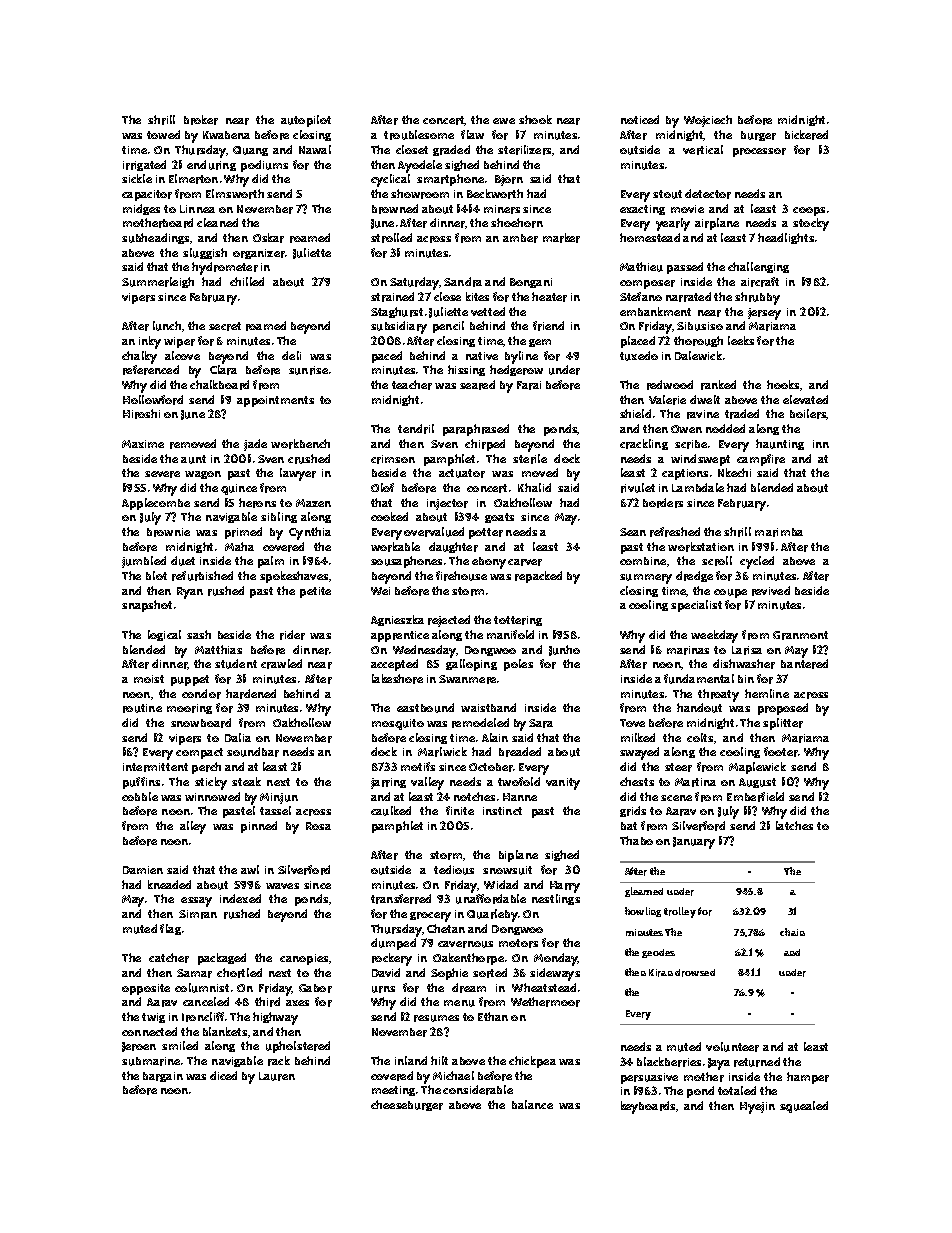 The image size is (952, 1233). I want to click on marimba, so click(779, 532).
